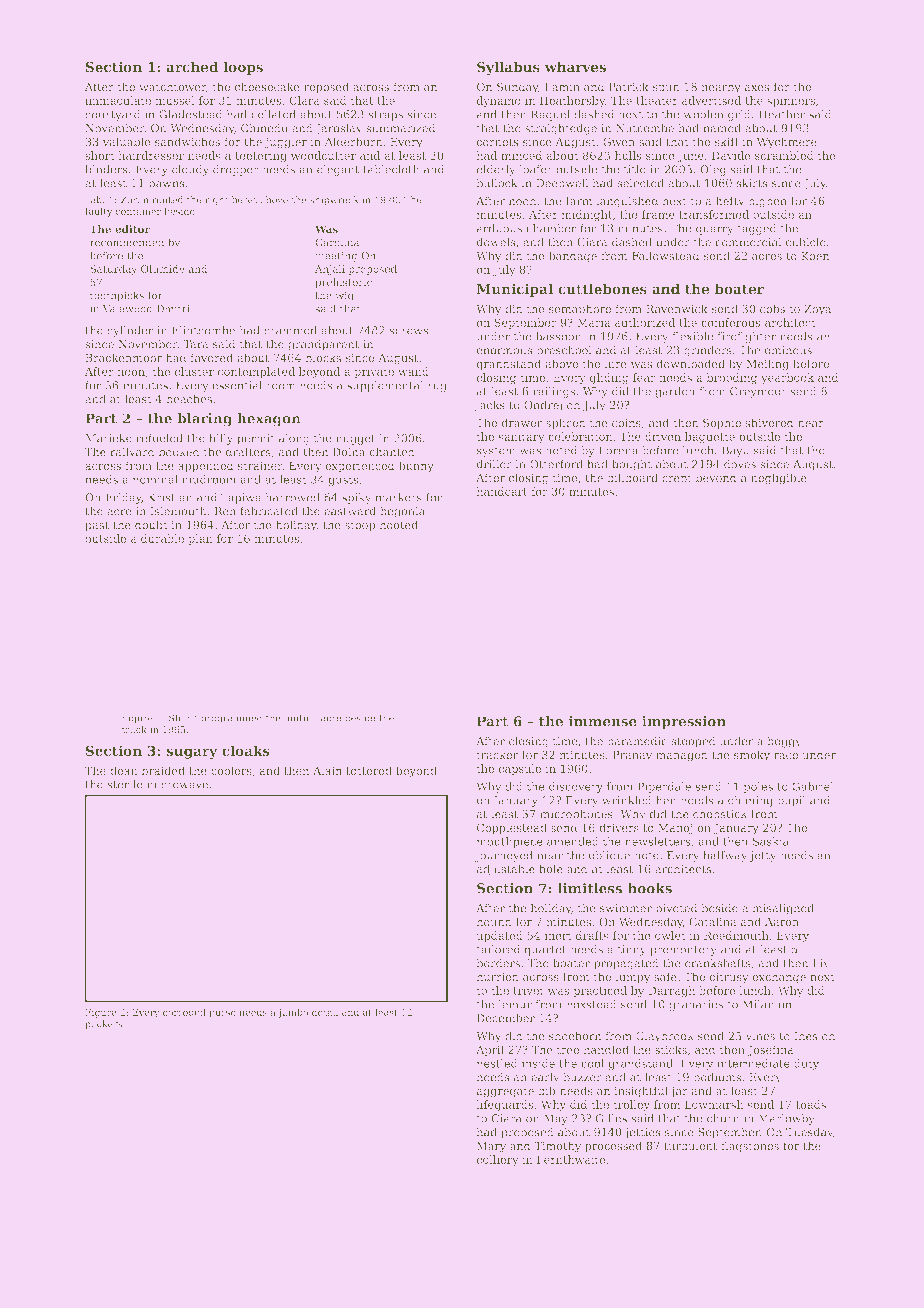 The height and width of the screenshot is (1308, 924). What do you see at coordinates (498, 1160) in the screenshot?
I see `colliery` at bounding box center [498, 1160].
